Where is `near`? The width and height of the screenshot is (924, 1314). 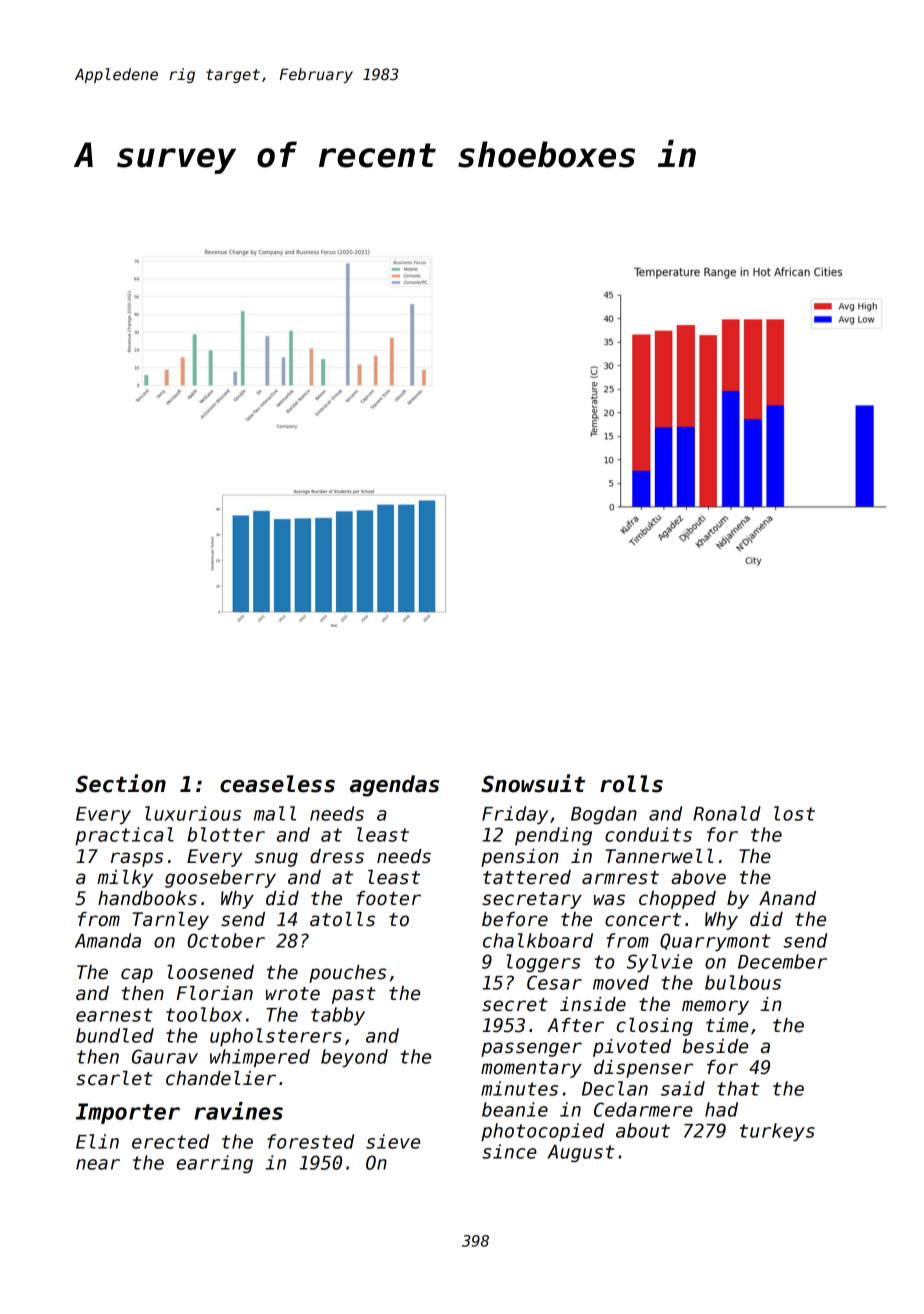
near is located at coordinates (98, 1164).
